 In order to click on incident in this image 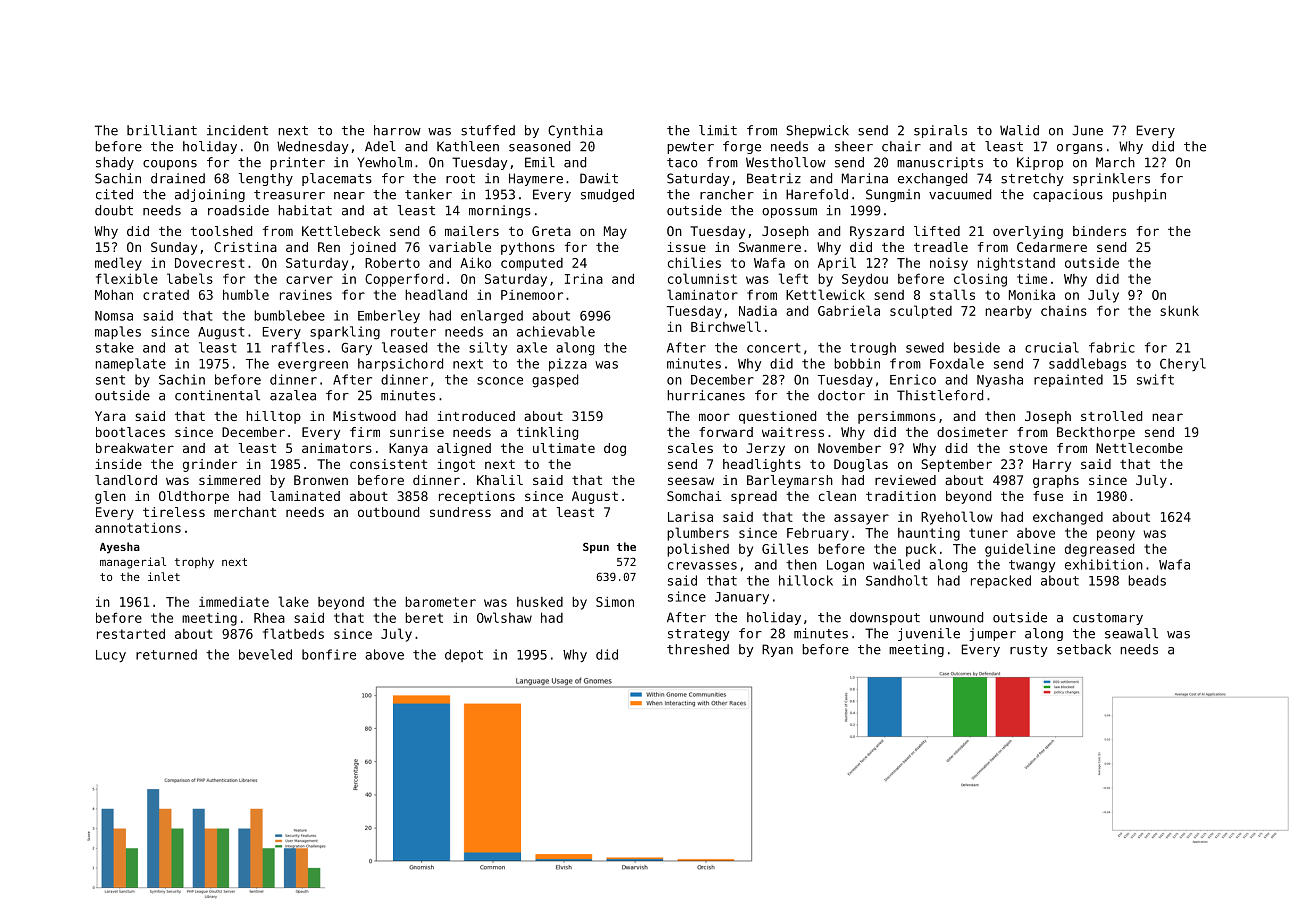, I will do `click(237, 130)`.
